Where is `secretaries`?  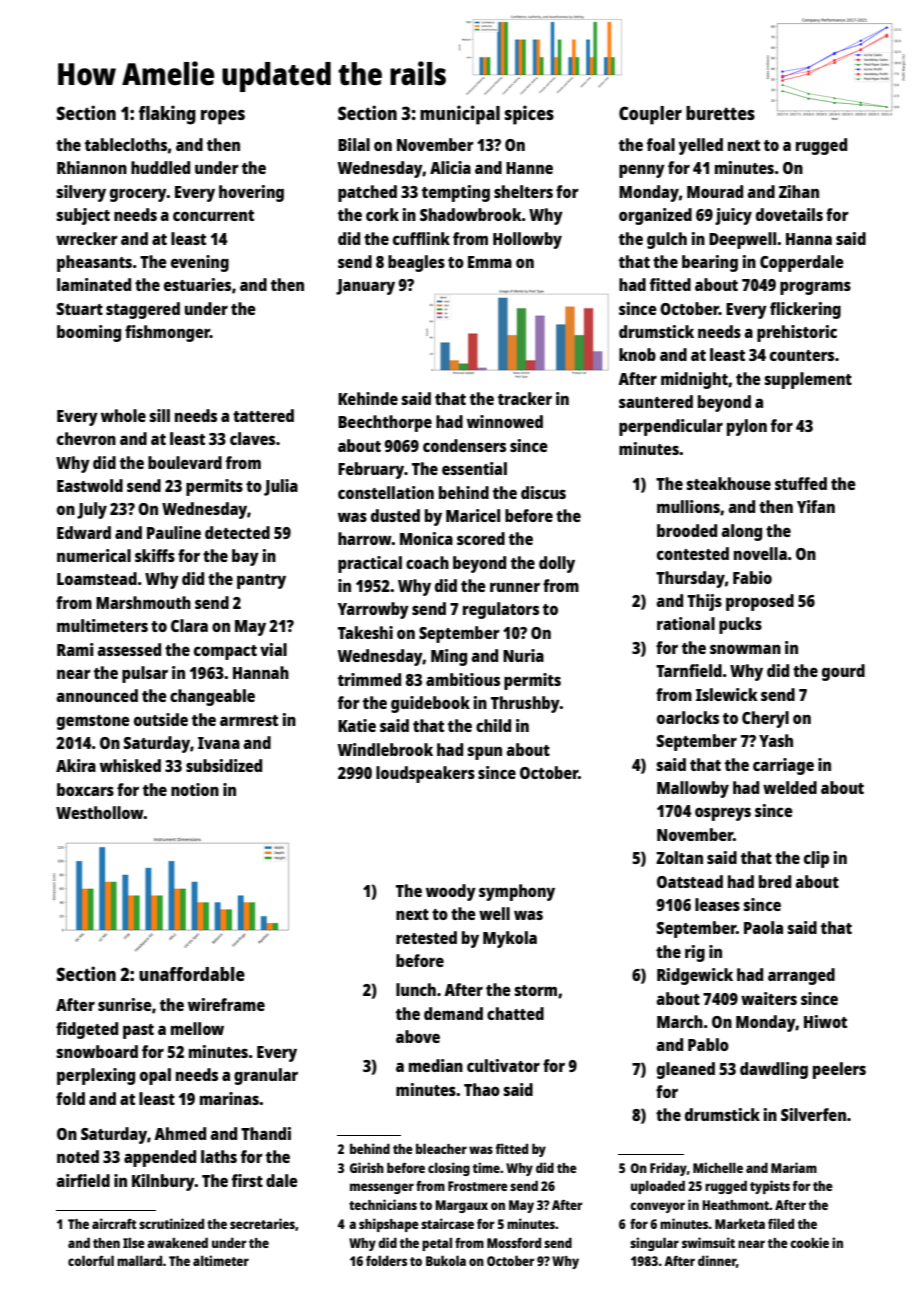
secretaries is located at coordinates (262, 1223).
